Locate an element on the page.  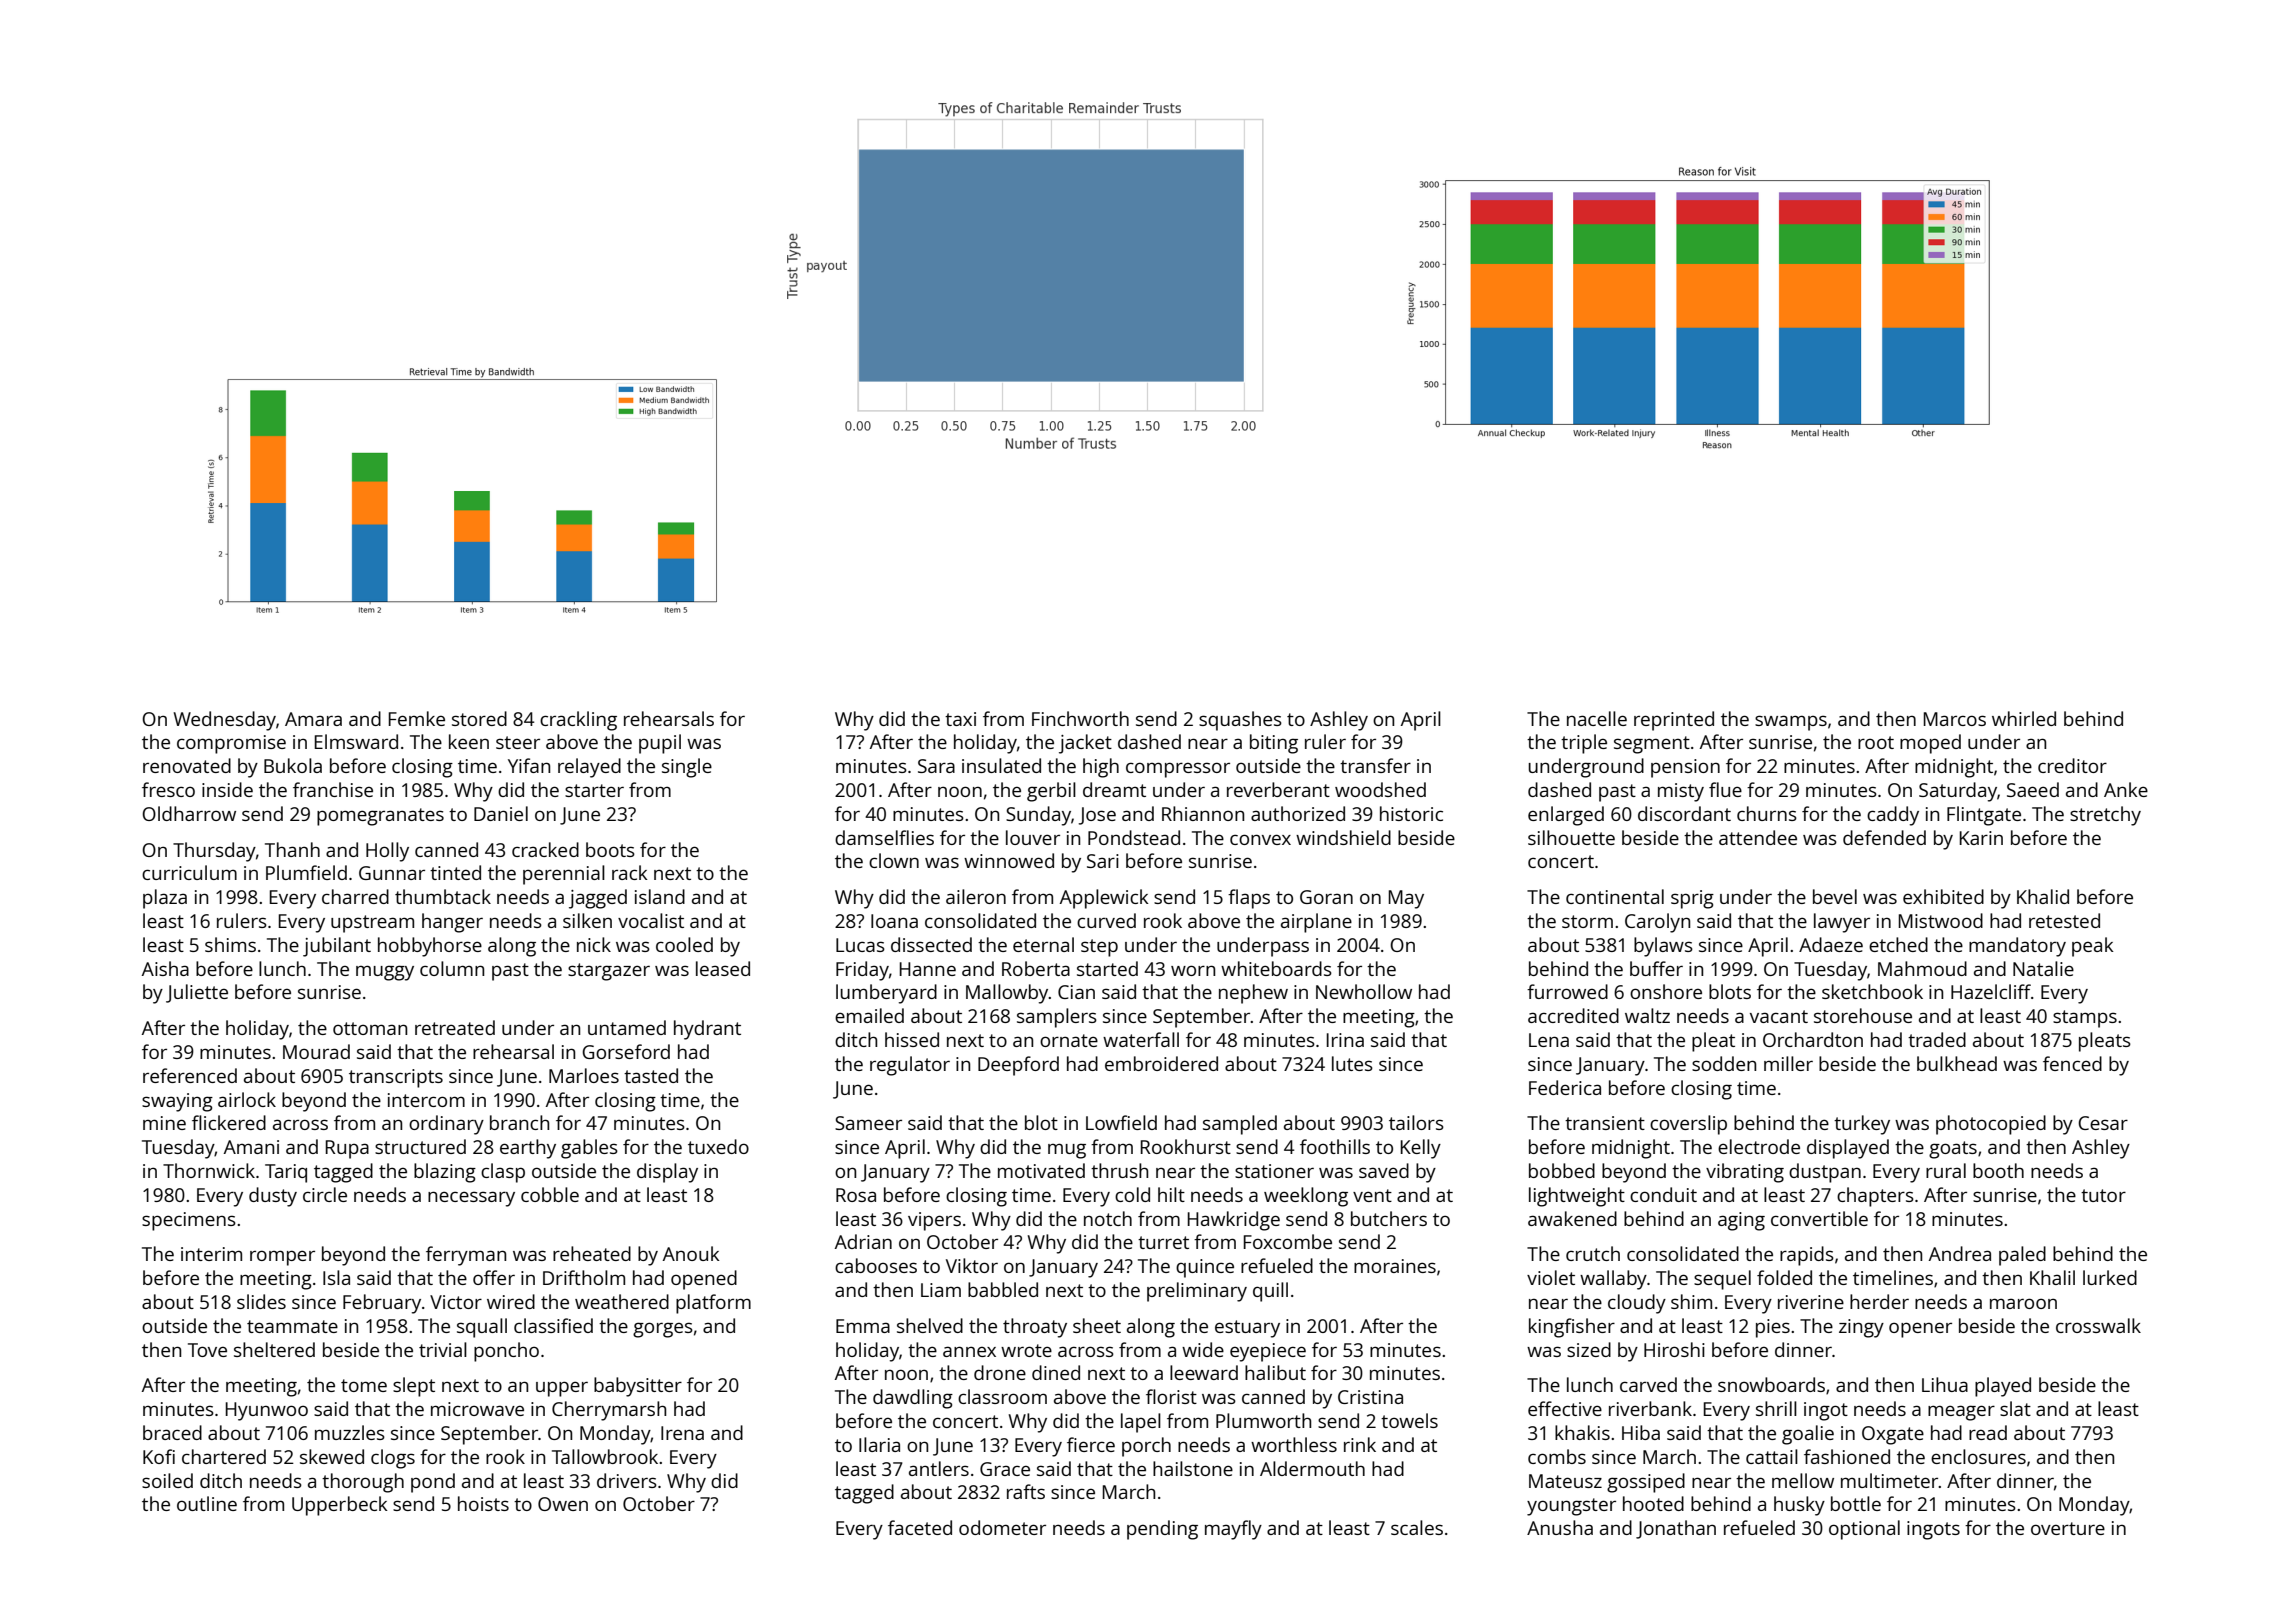
Daniel is located at coordinates (501, 813).
